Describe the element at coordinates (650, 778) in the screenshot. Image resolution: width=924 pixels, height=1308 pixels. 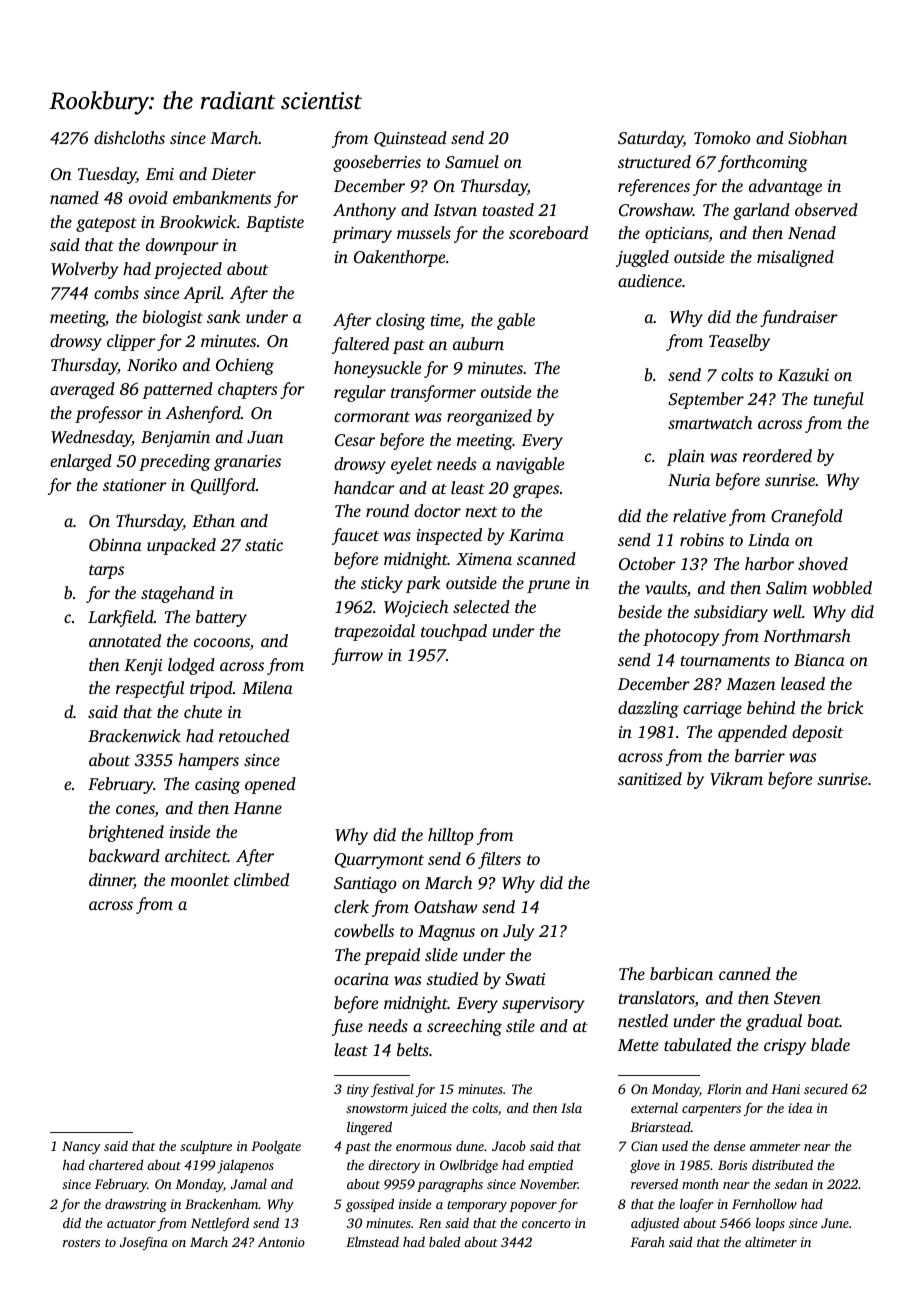
I see `sanitized` at that location.
